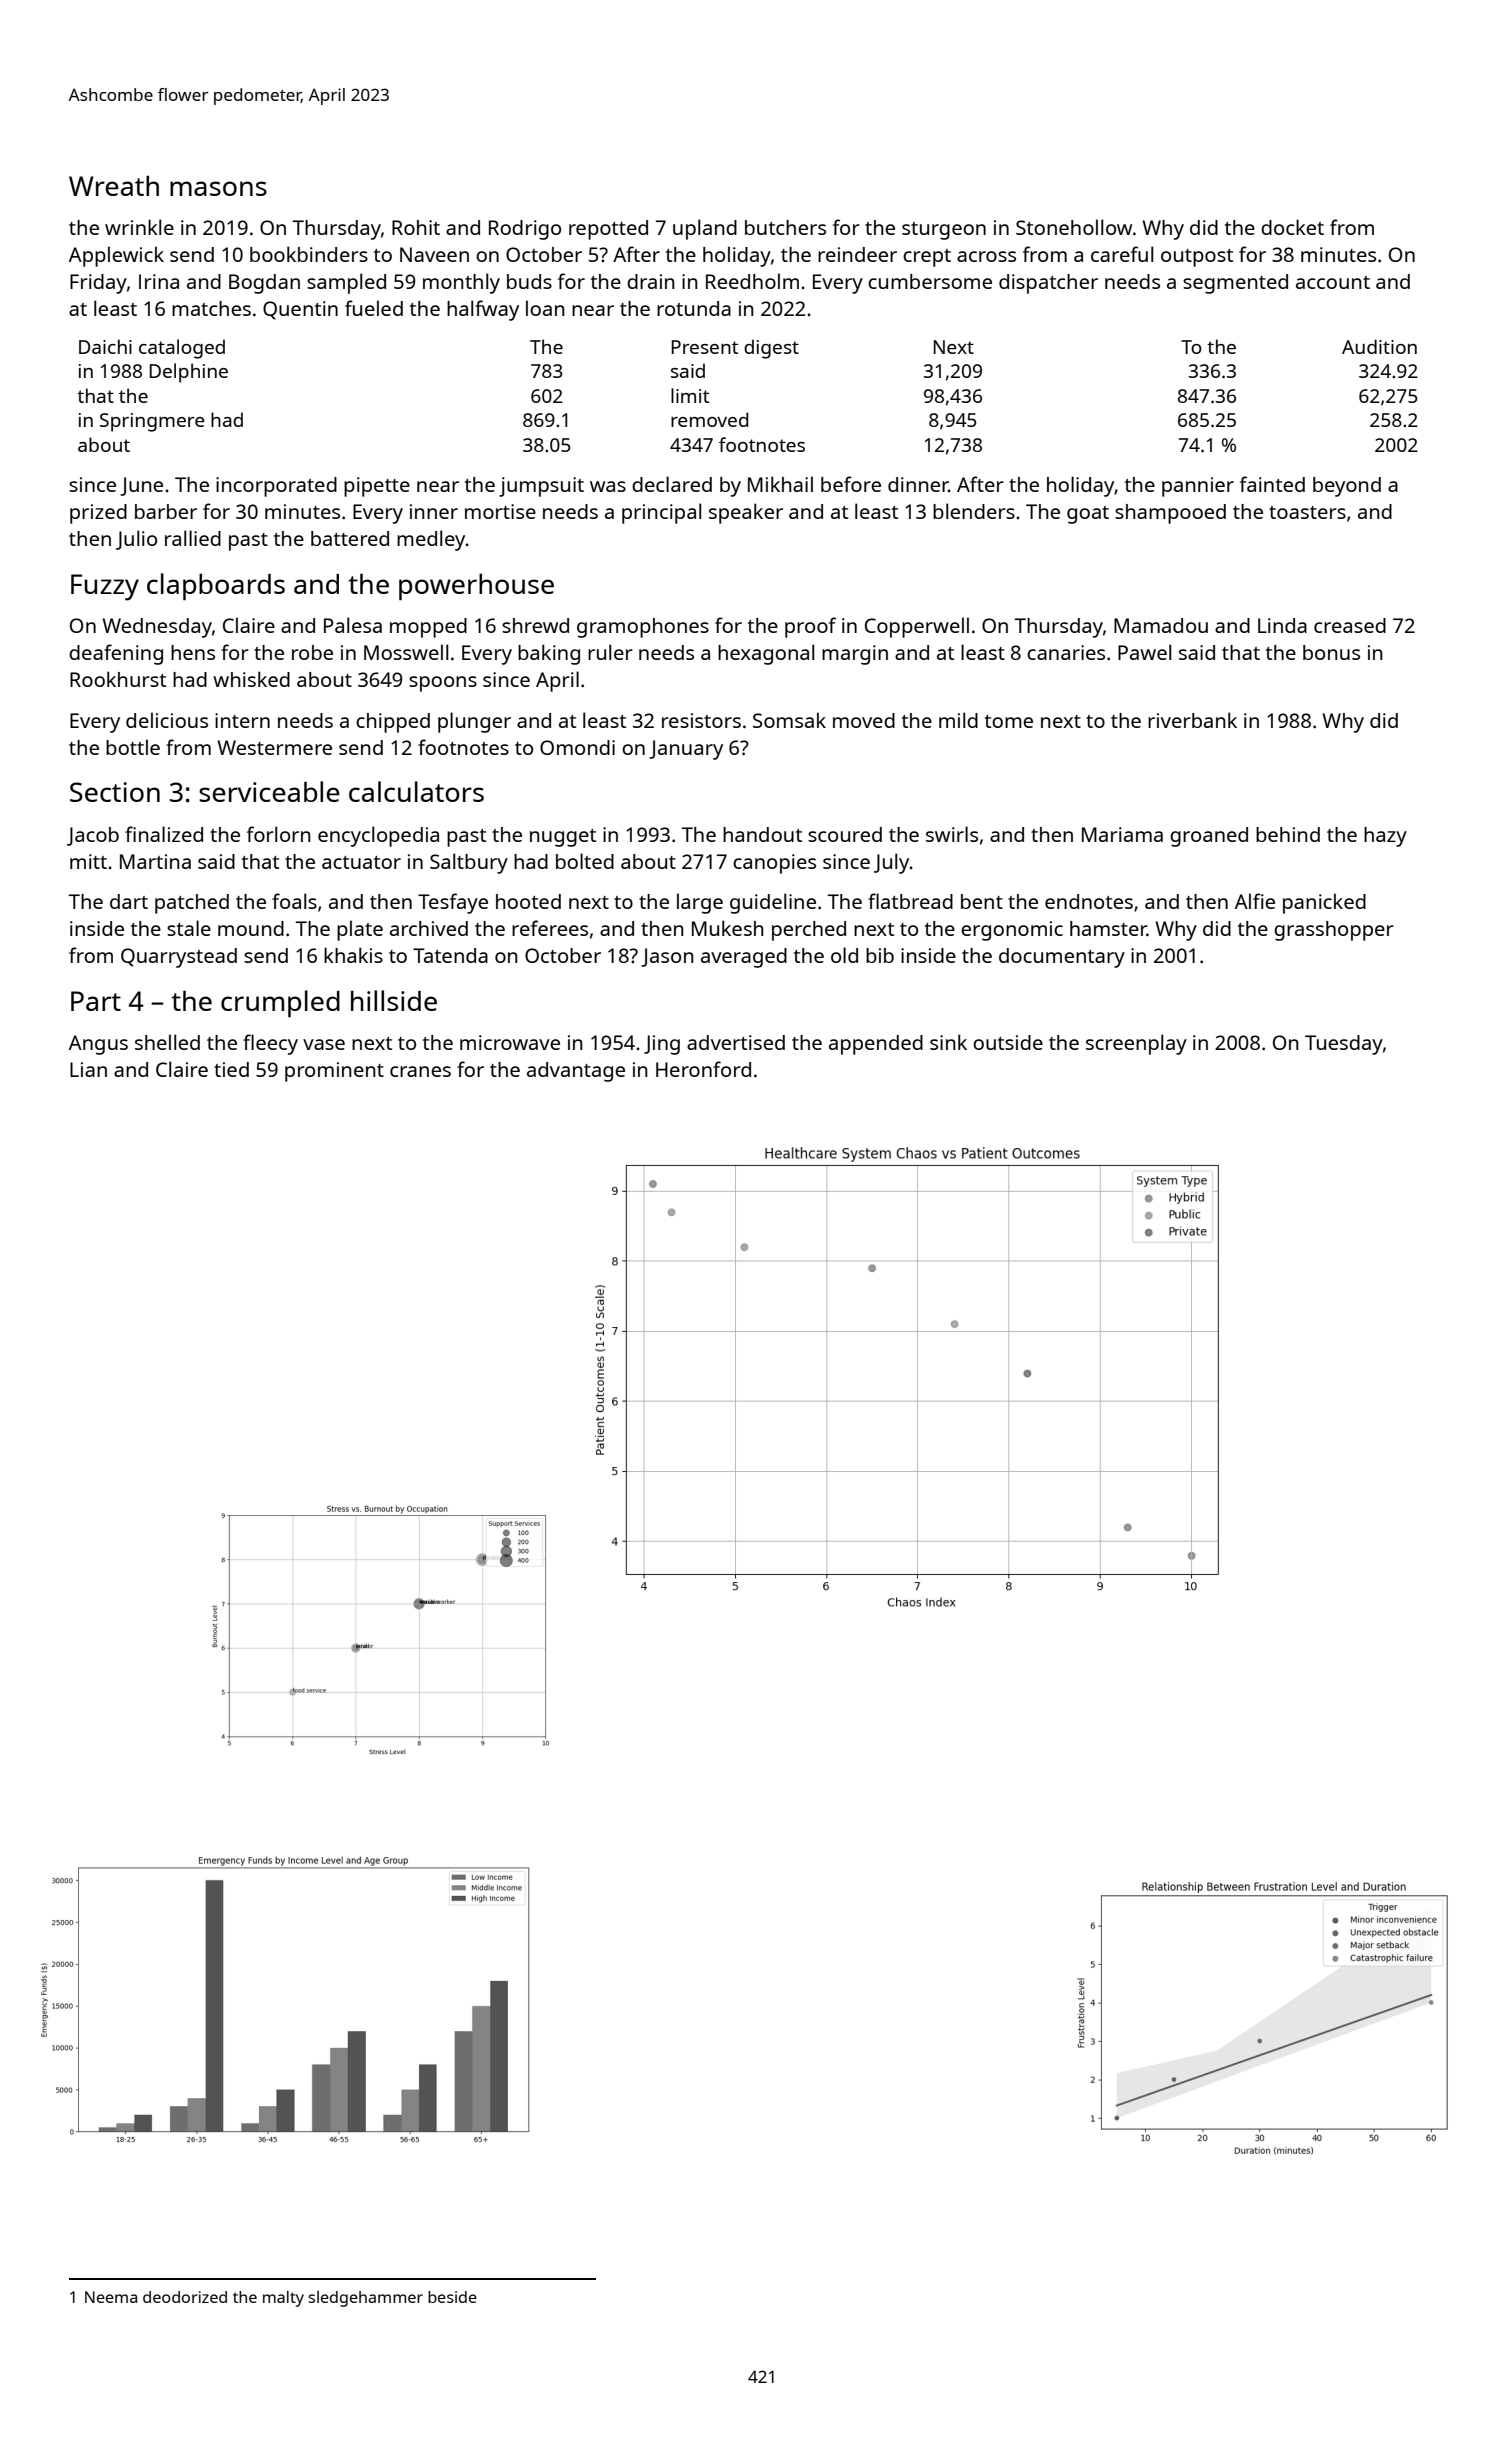 This page has width=1496, height=2464. I want to click on Lian, so click(88, 1069).
